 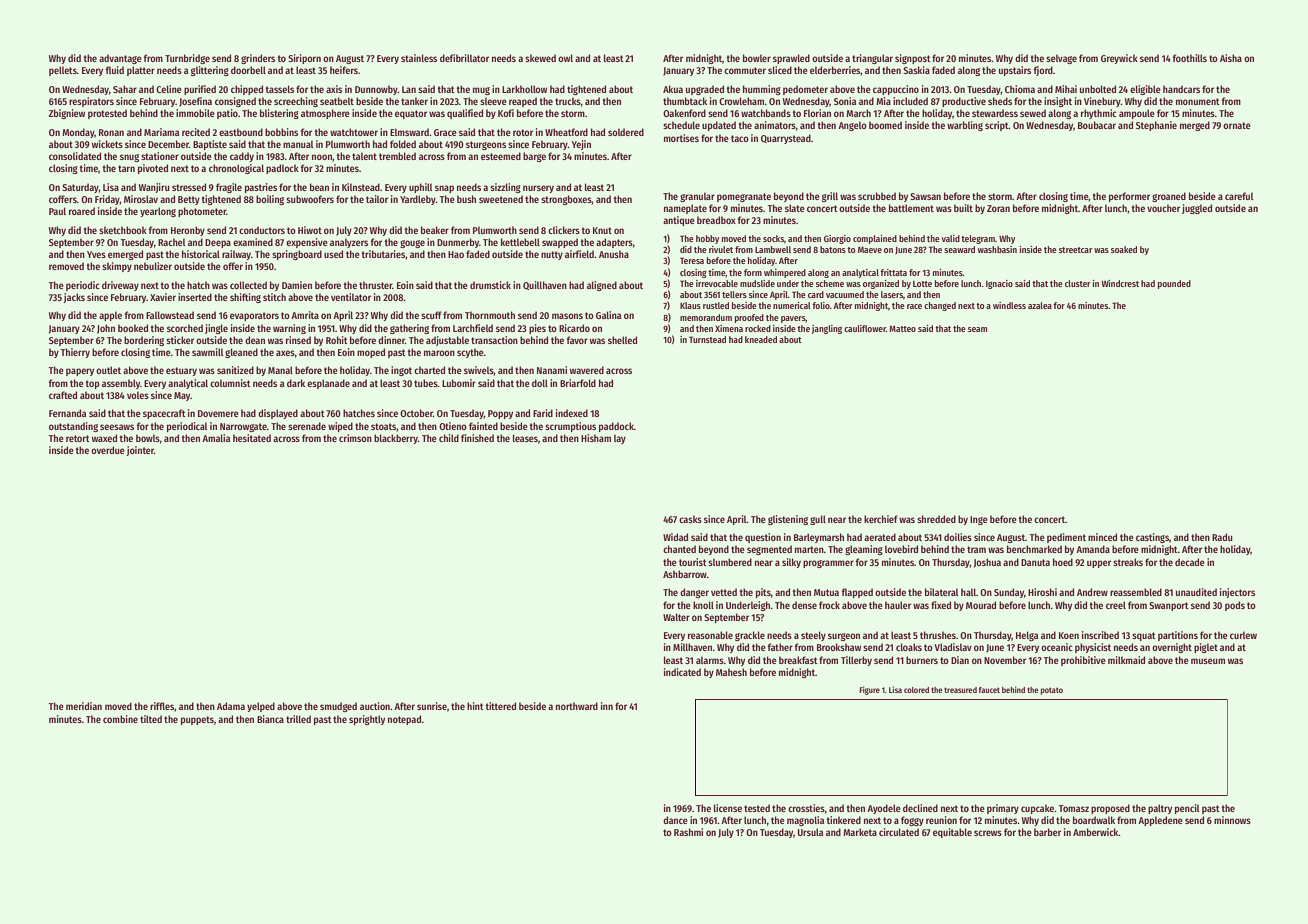 What do you see at coordinates (197, 720) in the screenshot?
I see `puppets` at bounding box center [197, 720].
